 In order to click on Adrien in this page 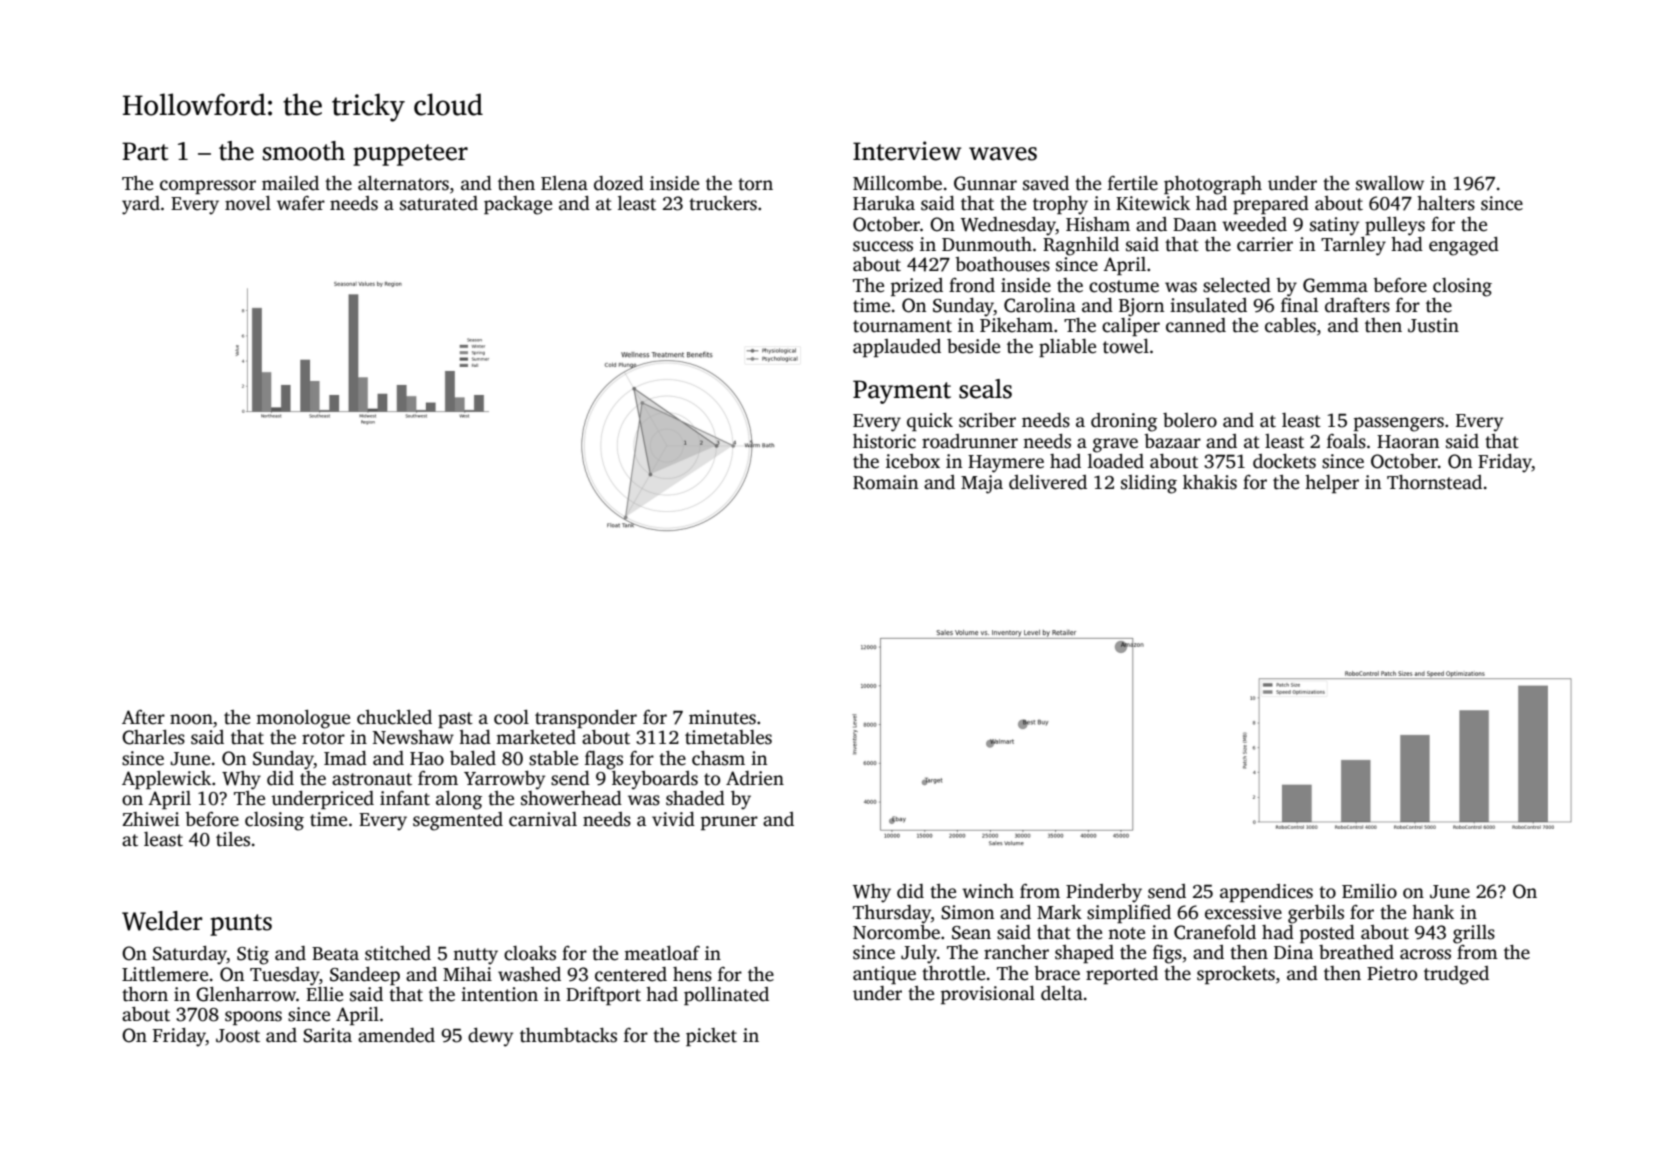, I will do `click(755, 778)`.
